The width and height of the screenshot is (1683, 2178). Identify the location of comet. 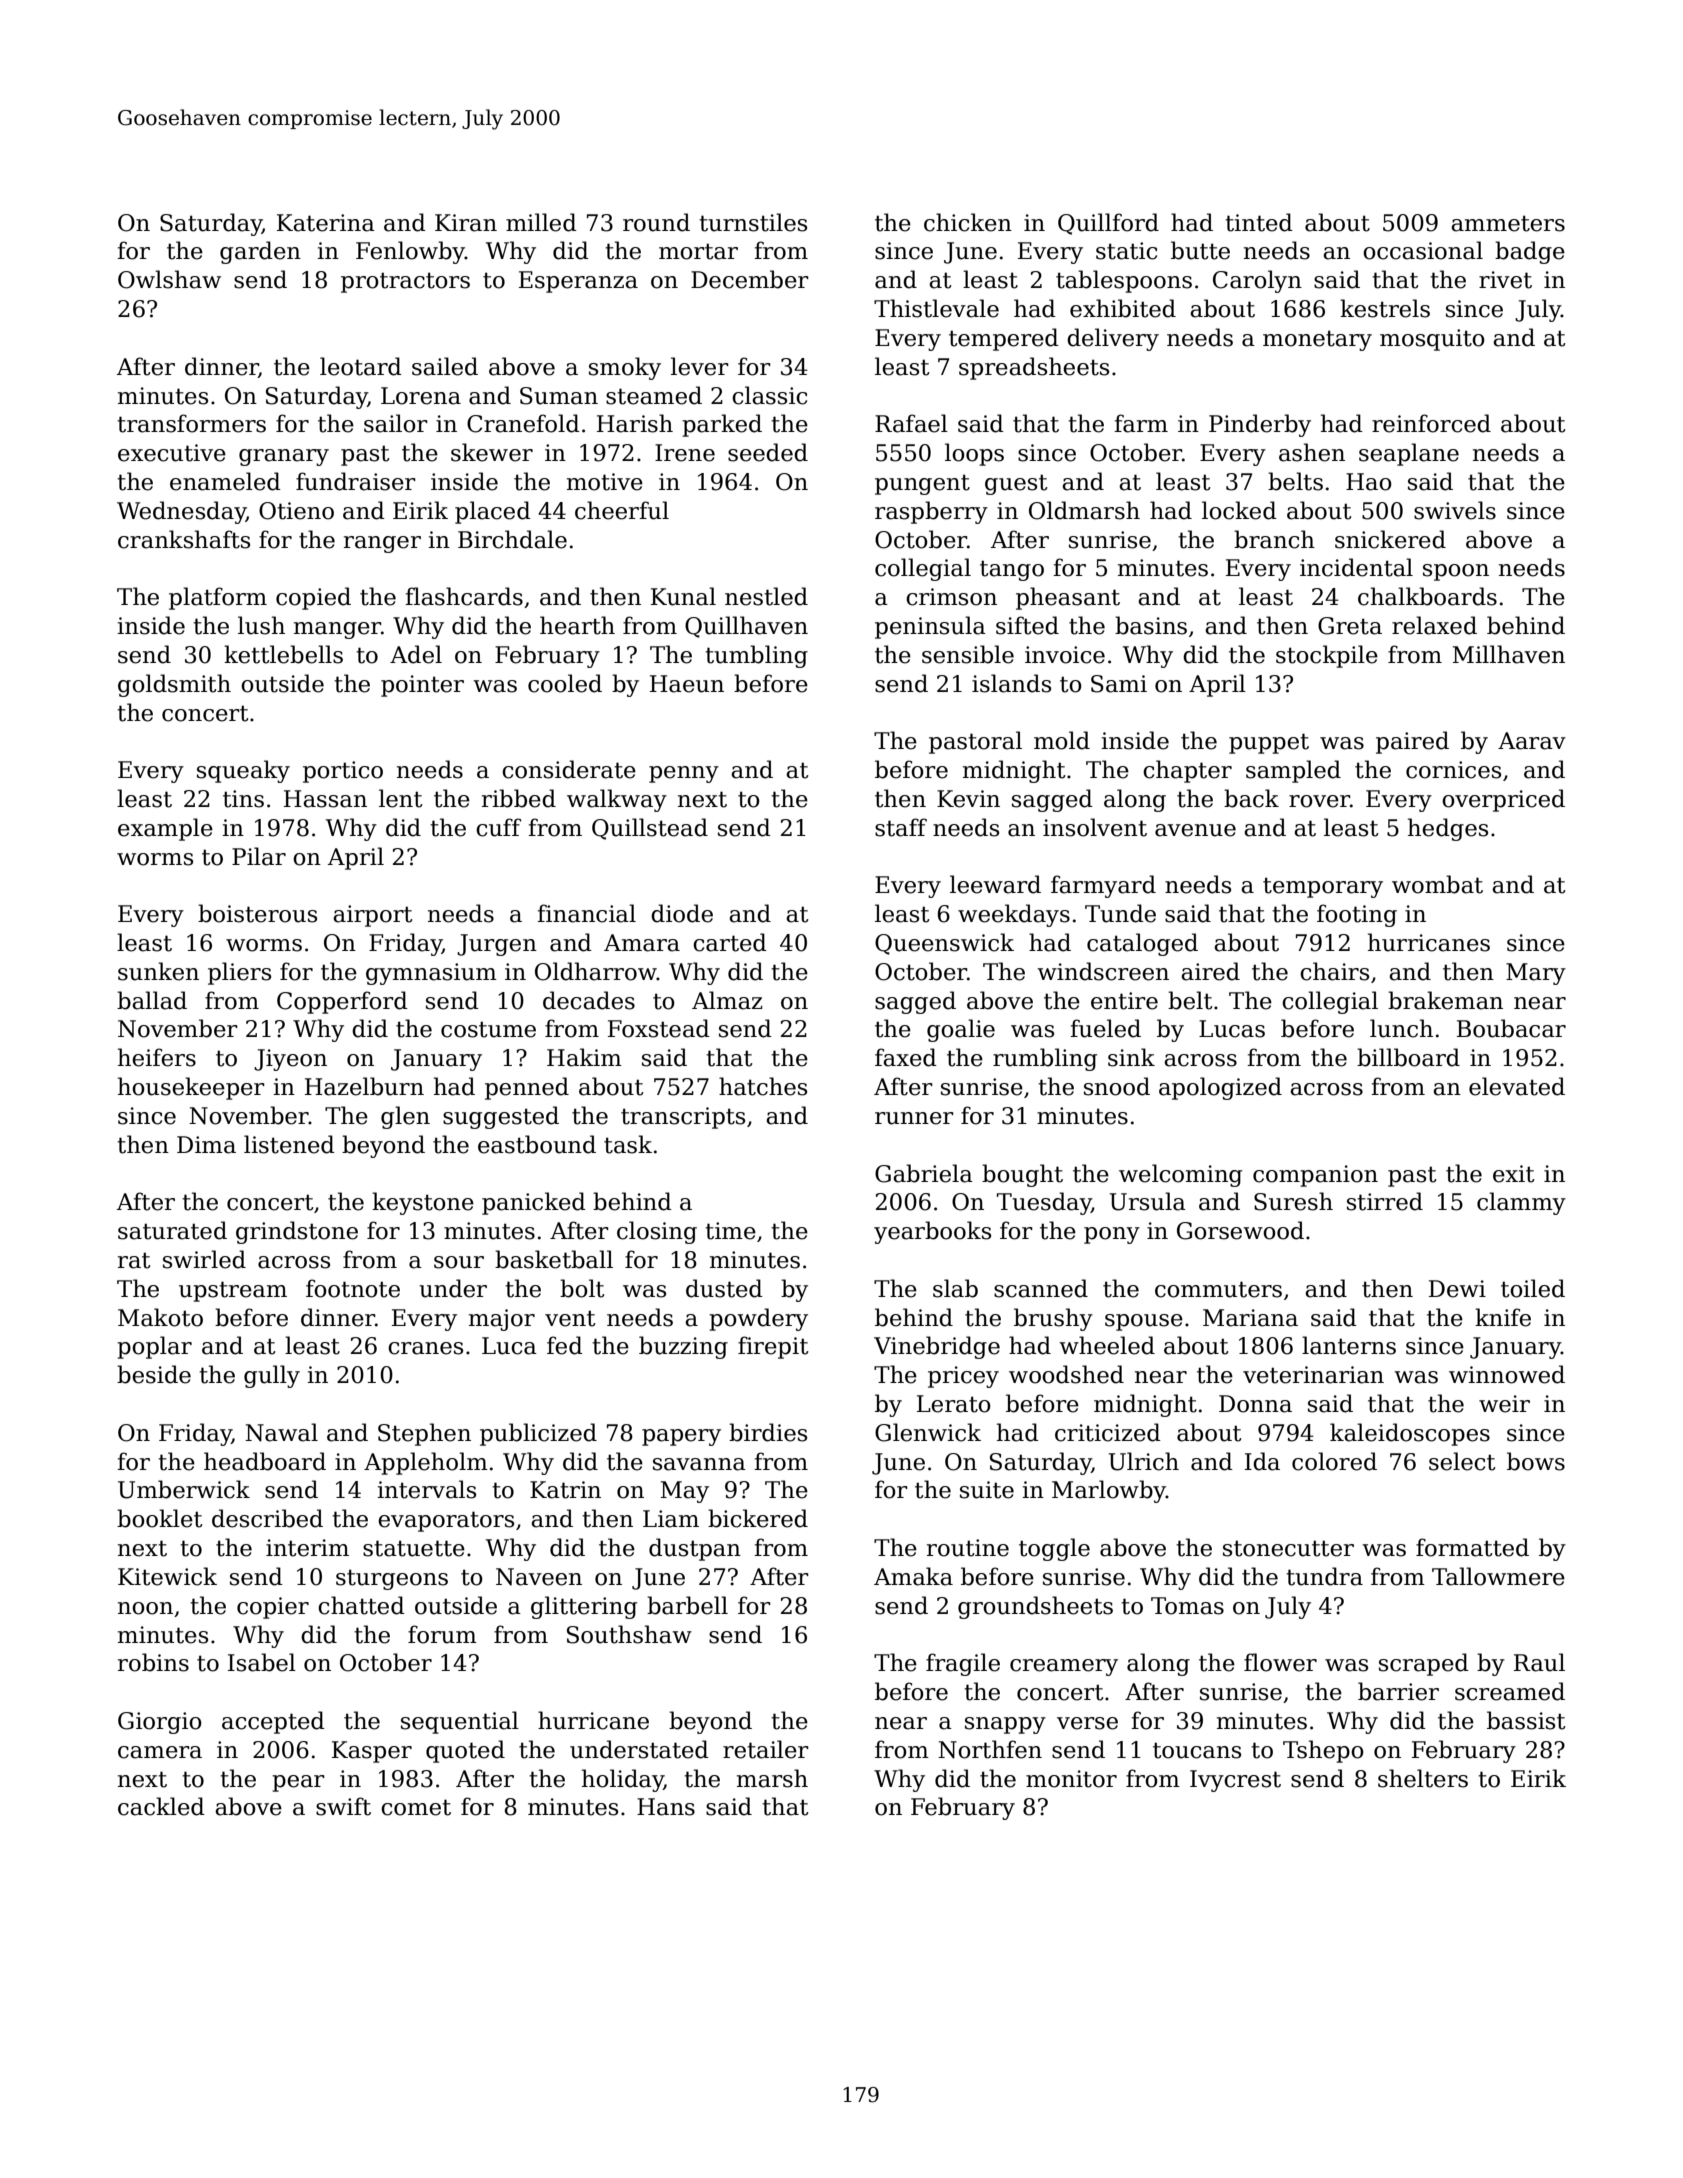
(416, 1807).
